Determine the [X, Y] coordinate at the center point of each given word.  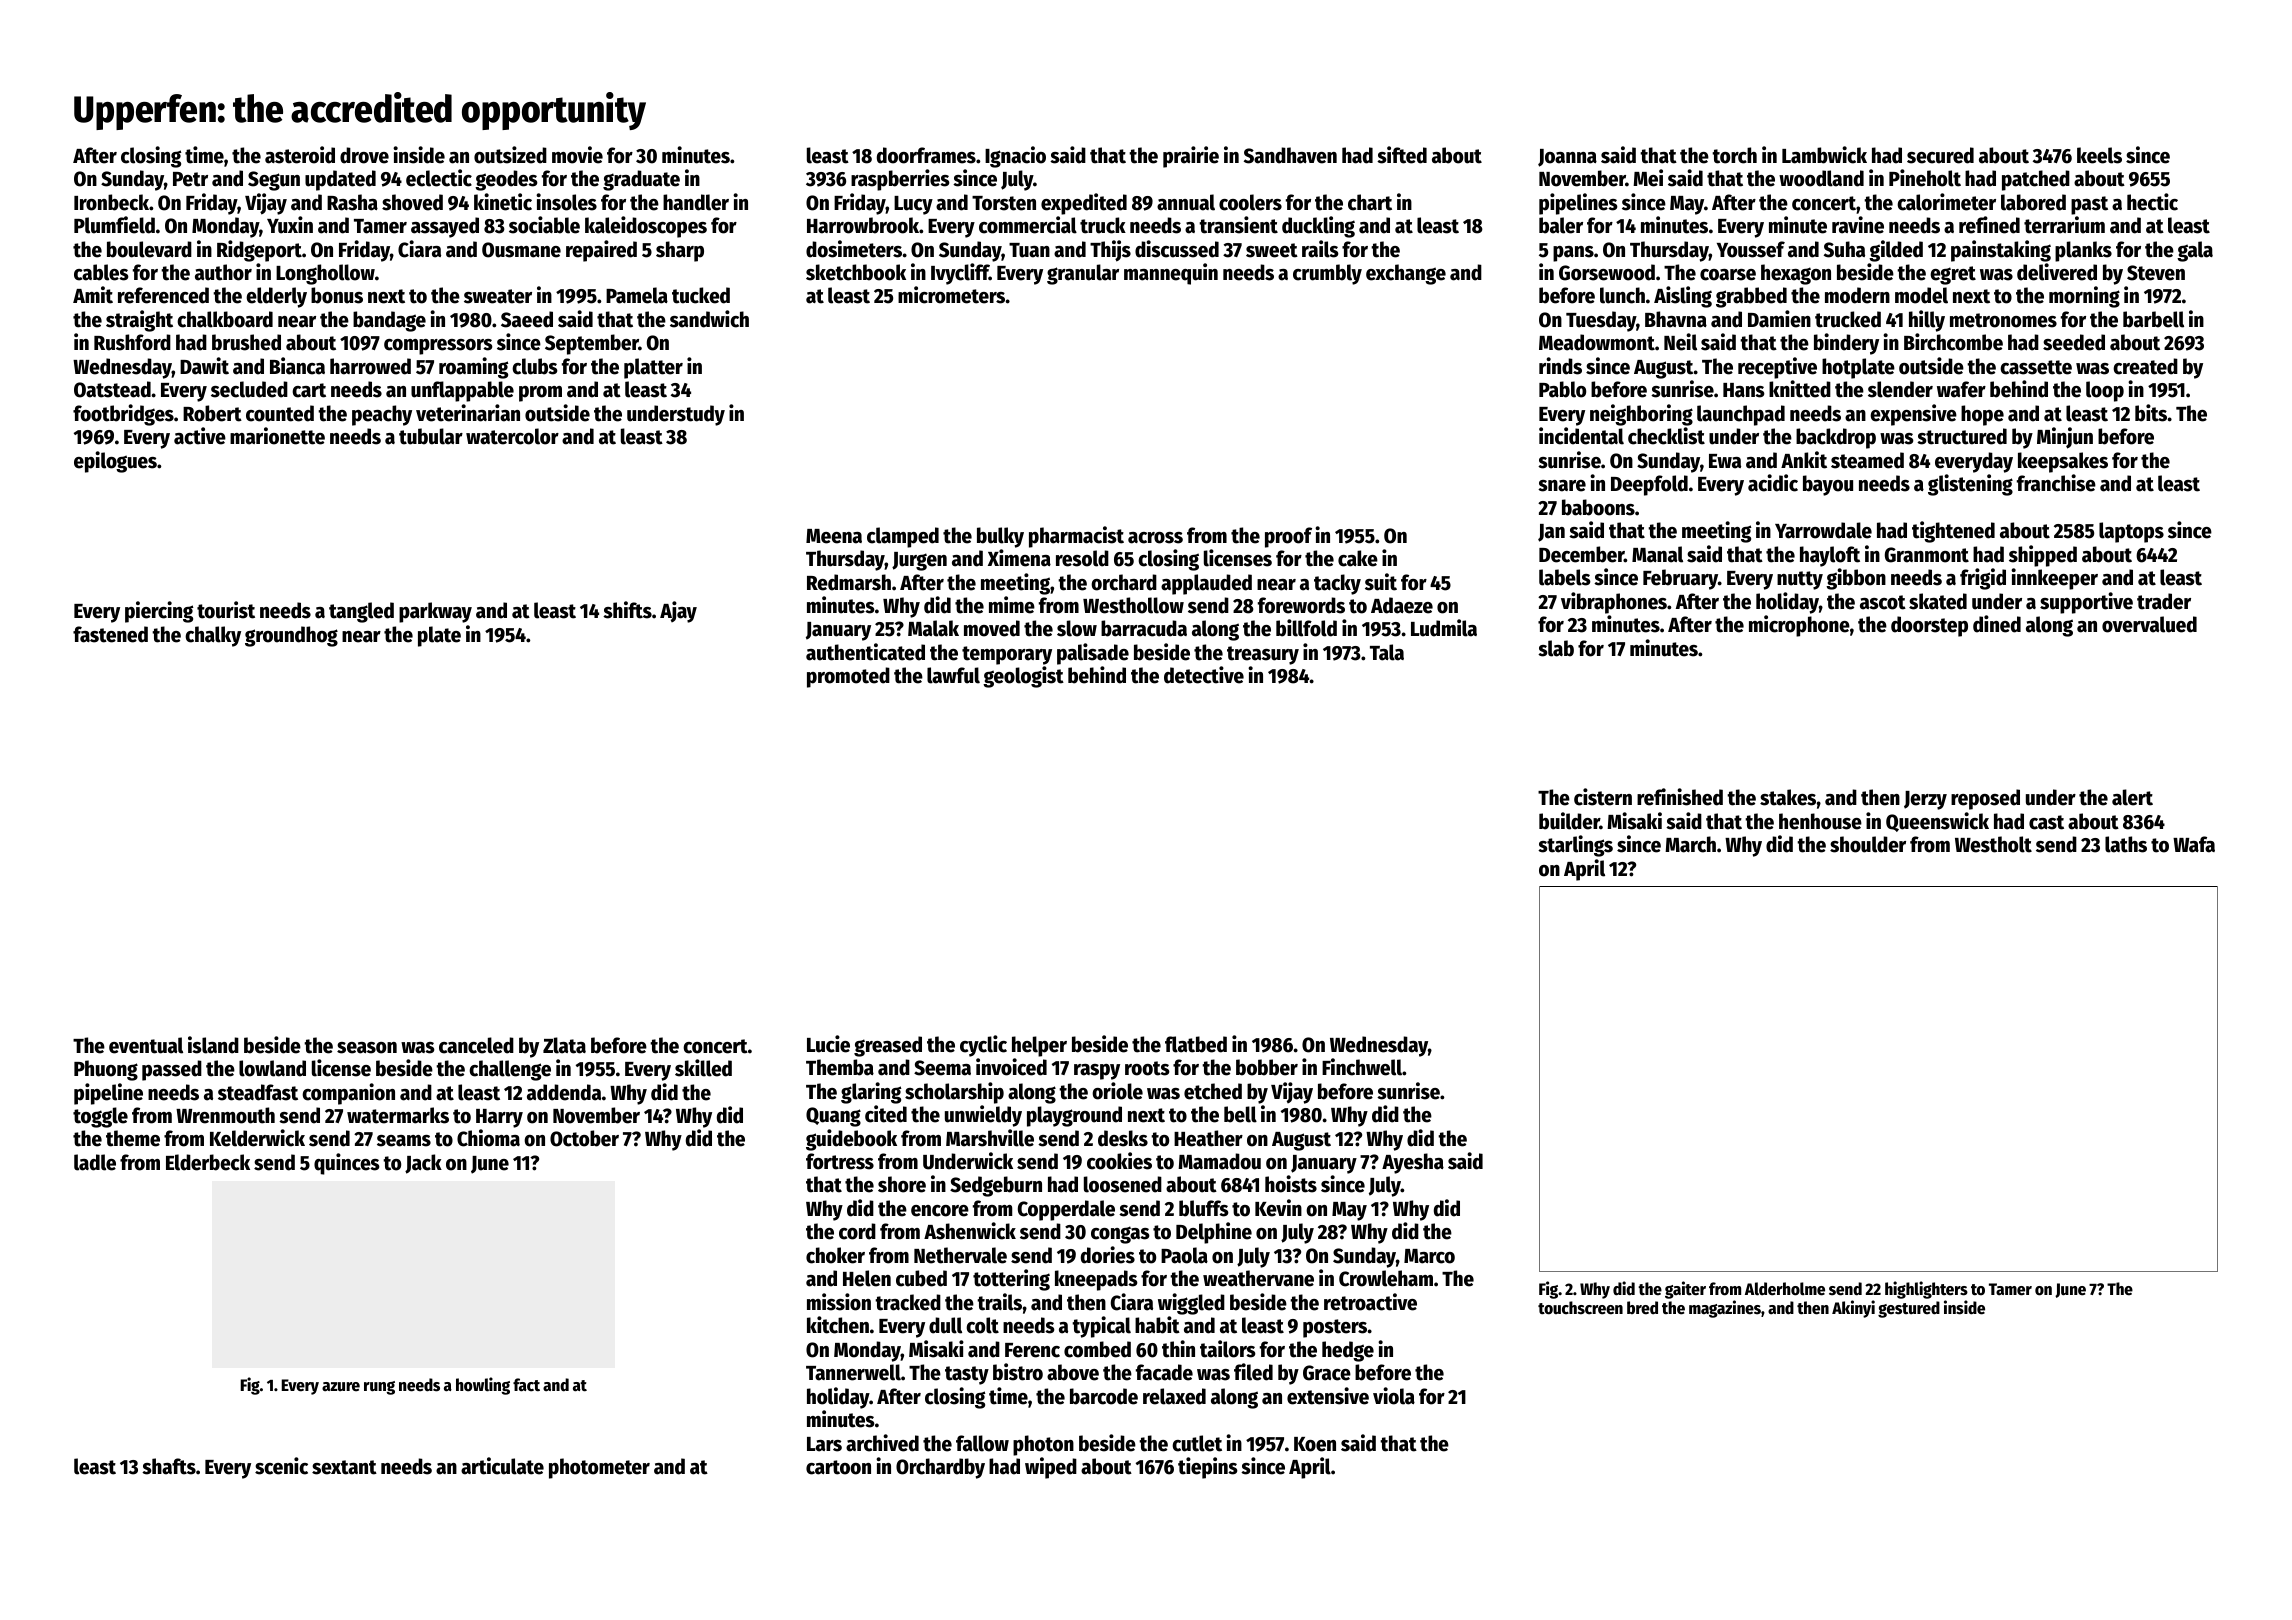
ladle [95, 1162]
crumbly [1327, 274]
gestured [1909, 1309]
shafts [169, 1466]
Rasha [352, 202]
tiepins [1208, 1468]
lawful [953, 675]
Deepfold [1649, 485]
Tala [1387, 652]
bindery [1846, 344]
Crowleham [1386, 1278]
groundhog [291, 636]
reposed [1985, 799]
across [1155, 538]
